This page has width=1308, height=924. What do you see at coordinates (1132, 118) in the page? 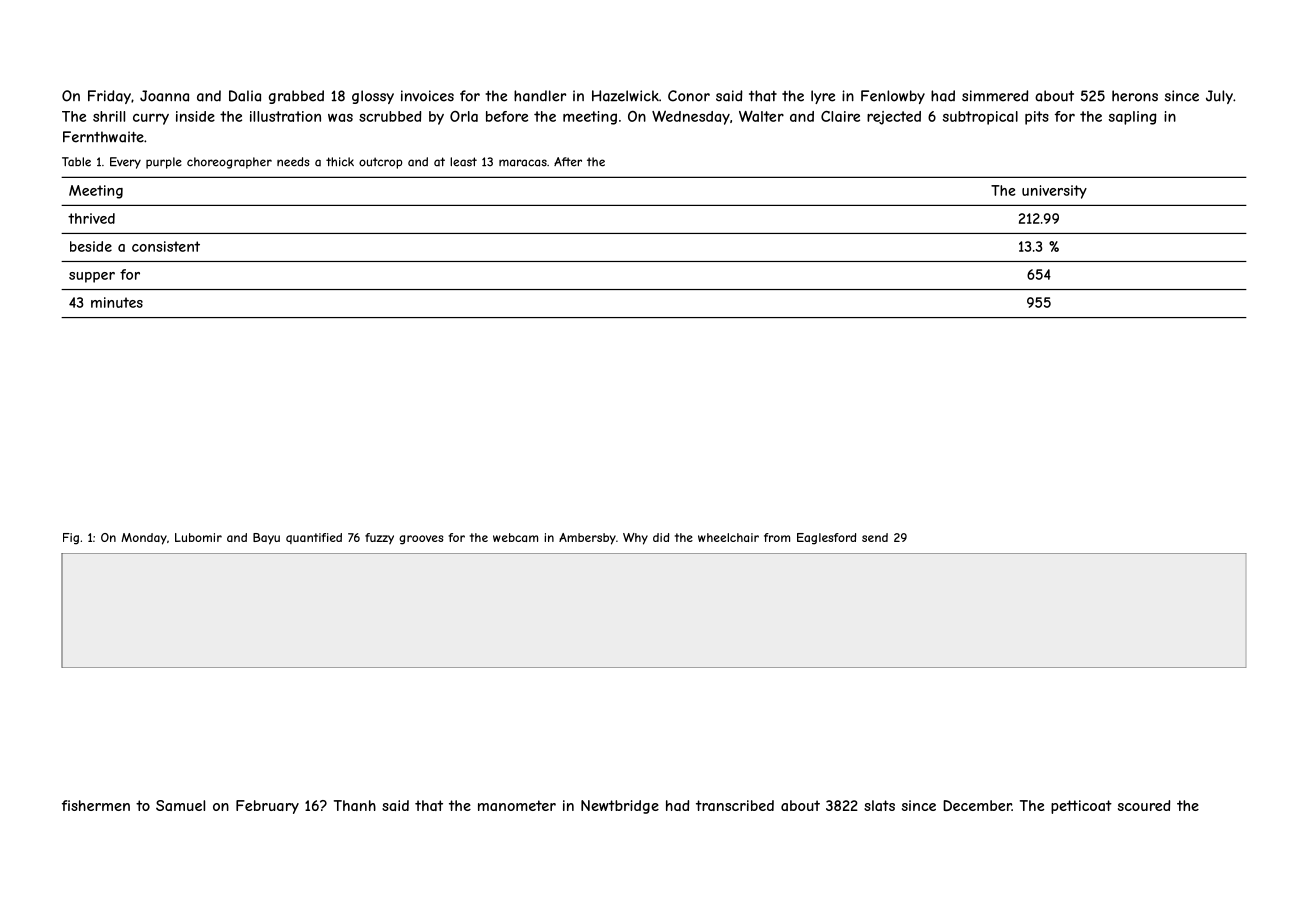
I see `sapling` at bounding box center [1132, 118].
